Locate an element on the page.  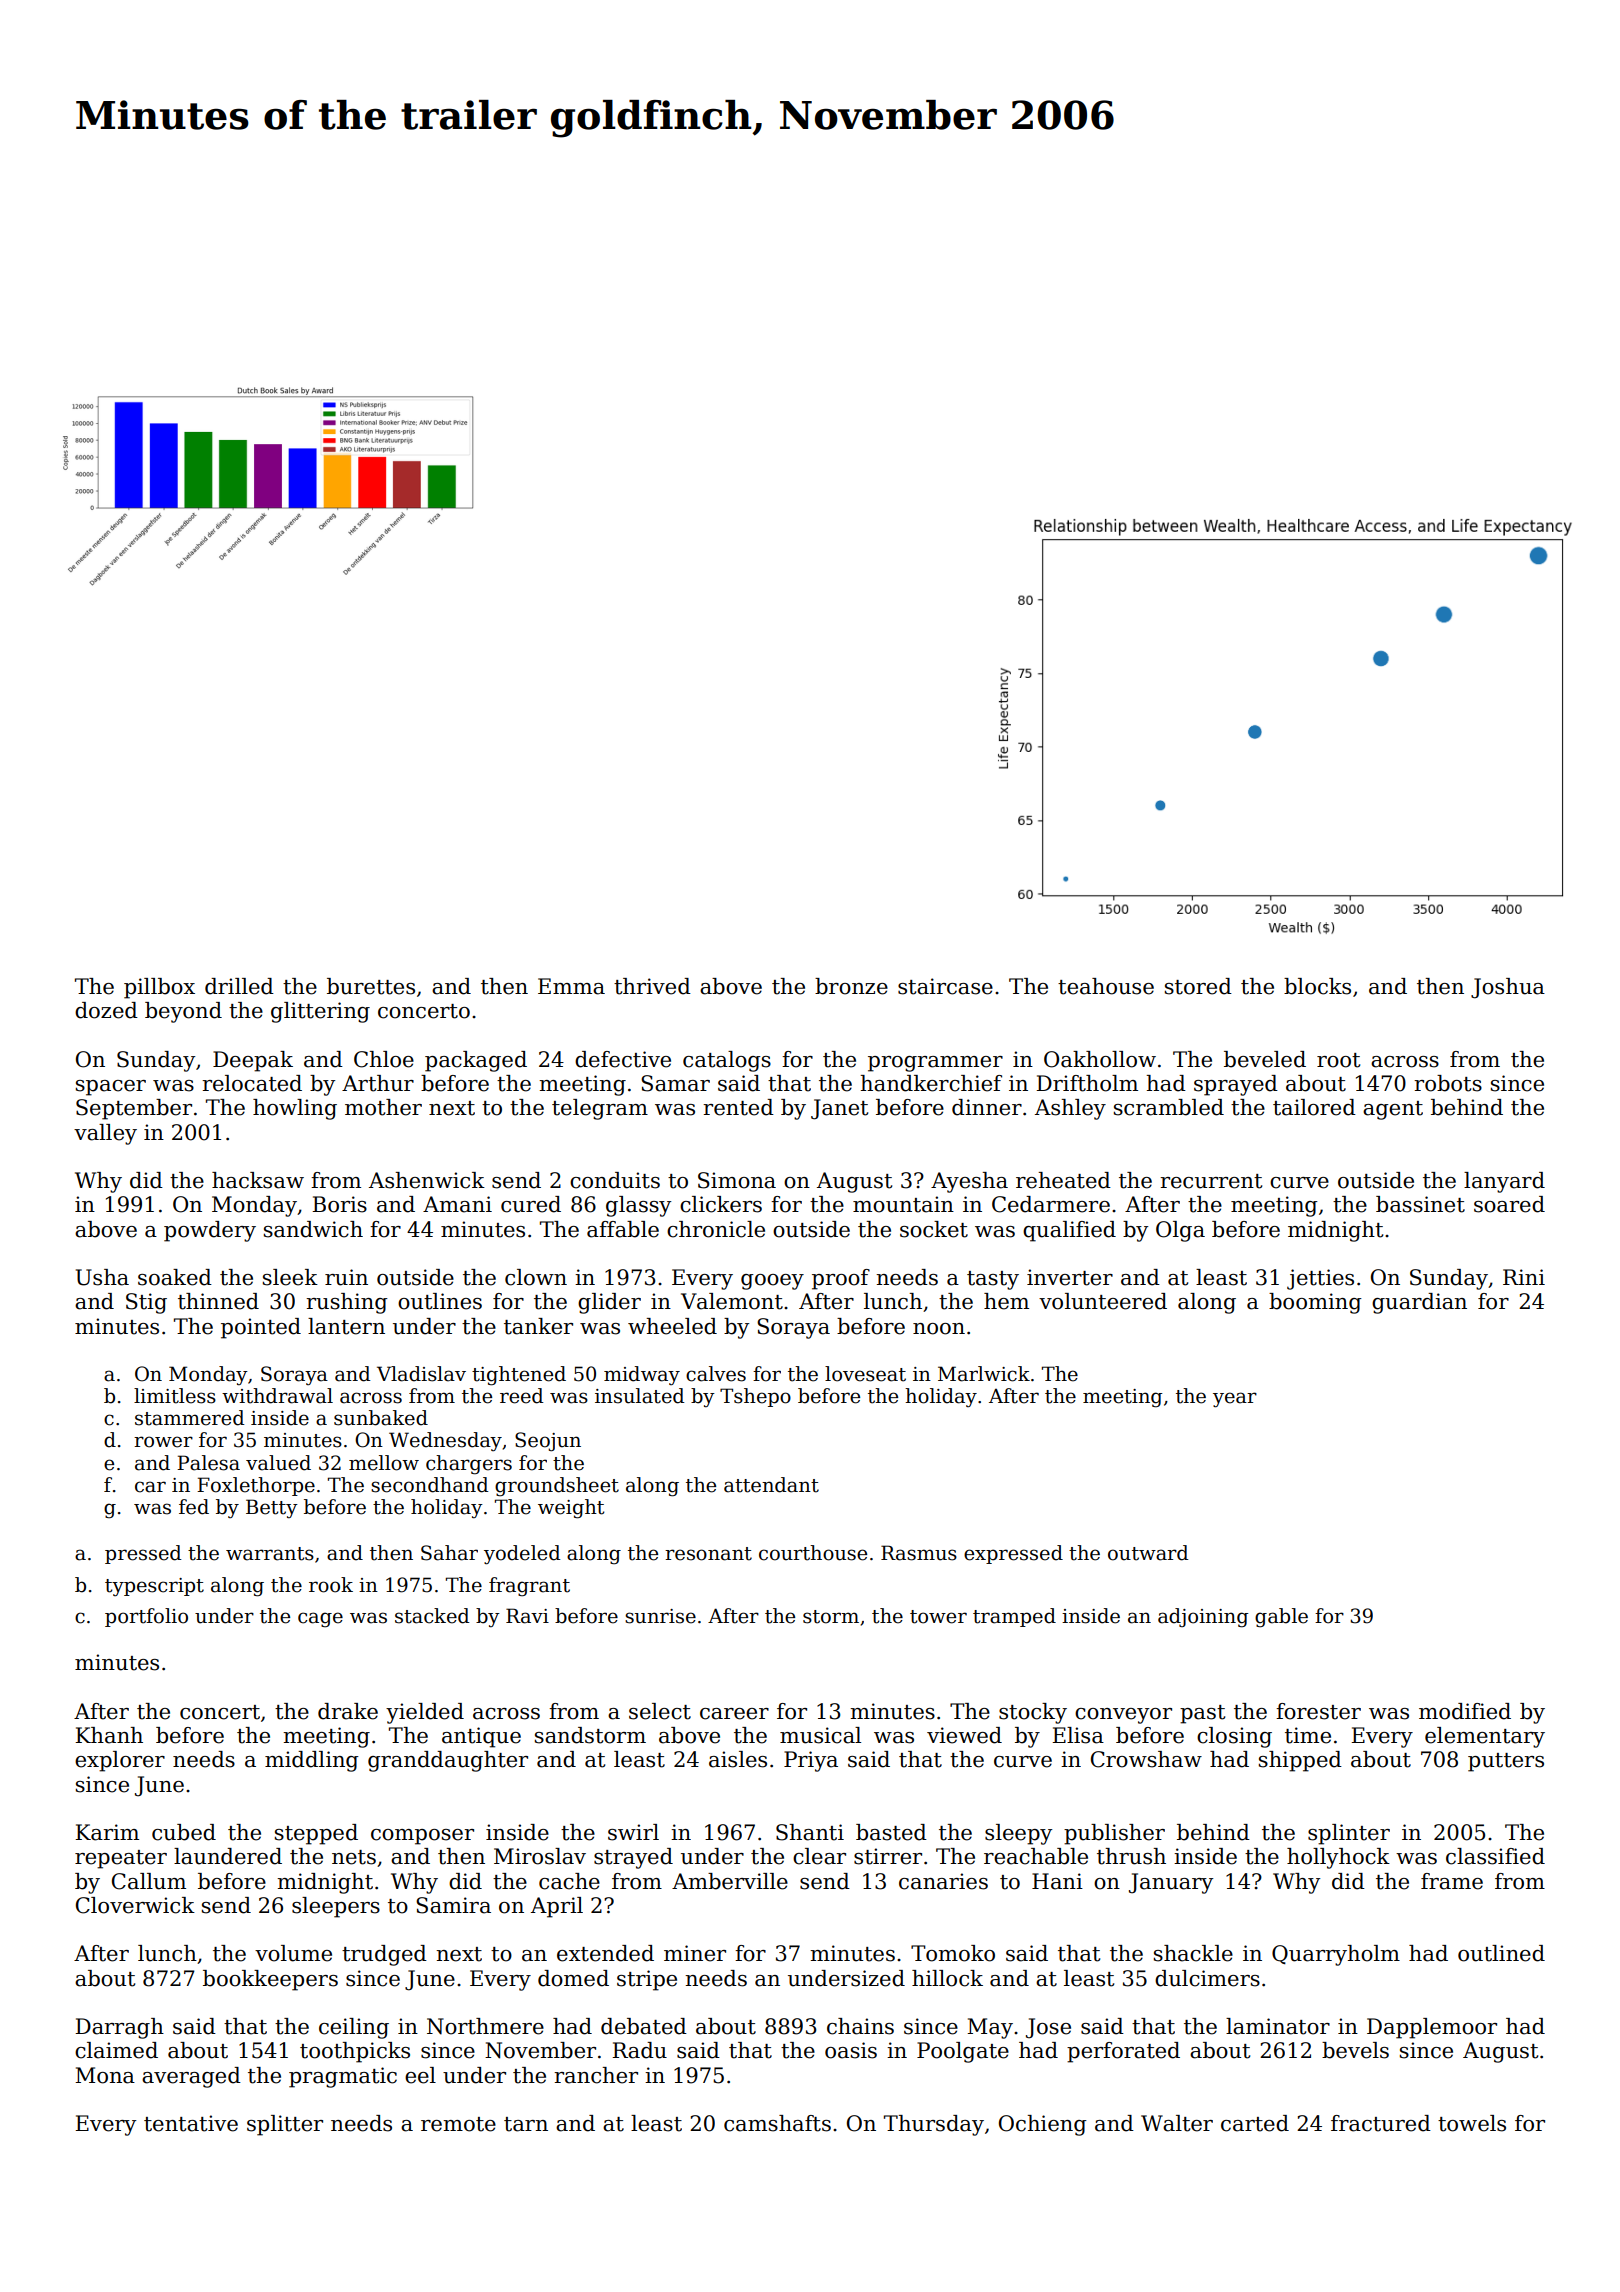
Usha is located at coordinates (102, 1277).
